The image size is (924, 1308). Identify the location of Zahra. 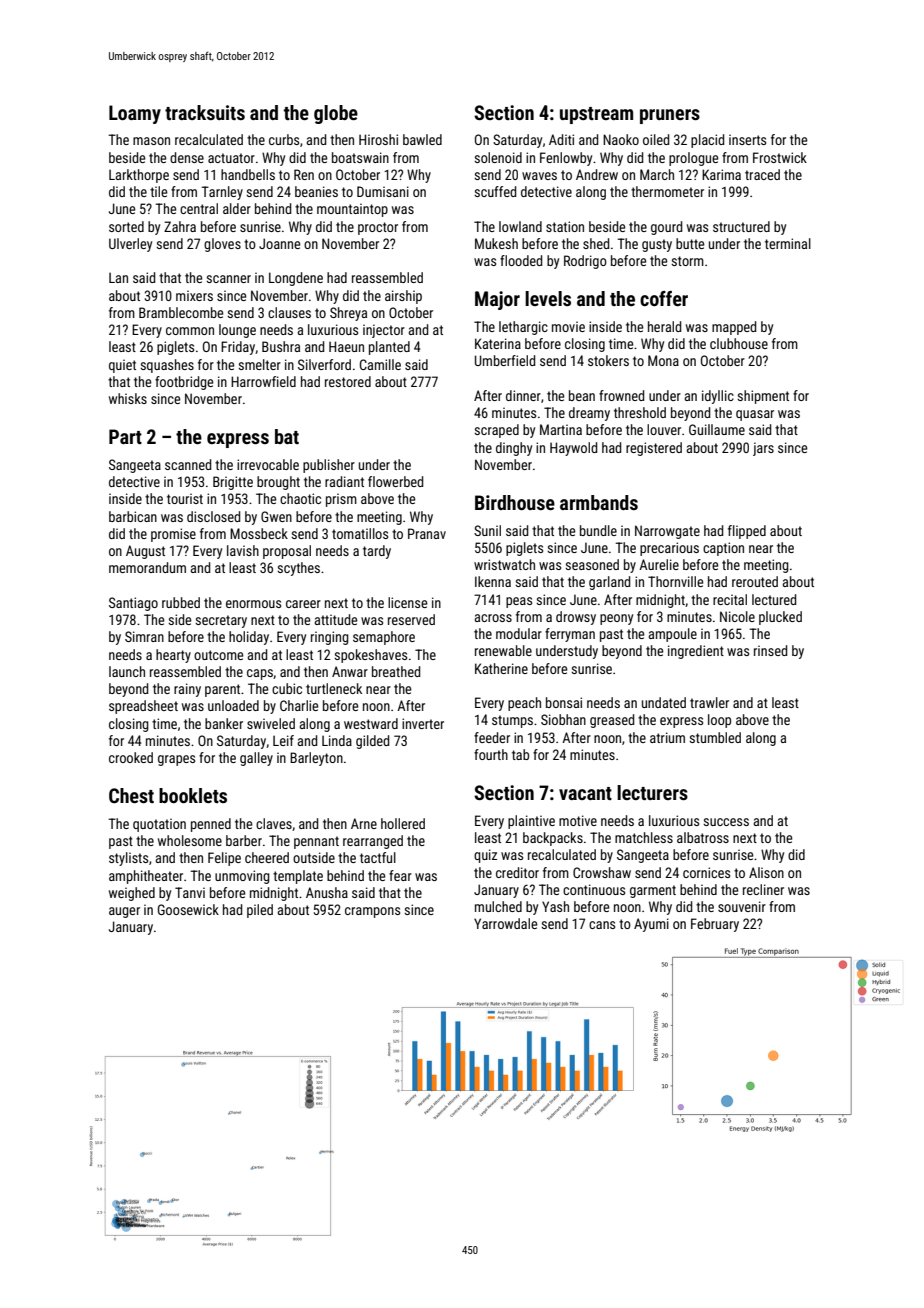
(180, 226).
